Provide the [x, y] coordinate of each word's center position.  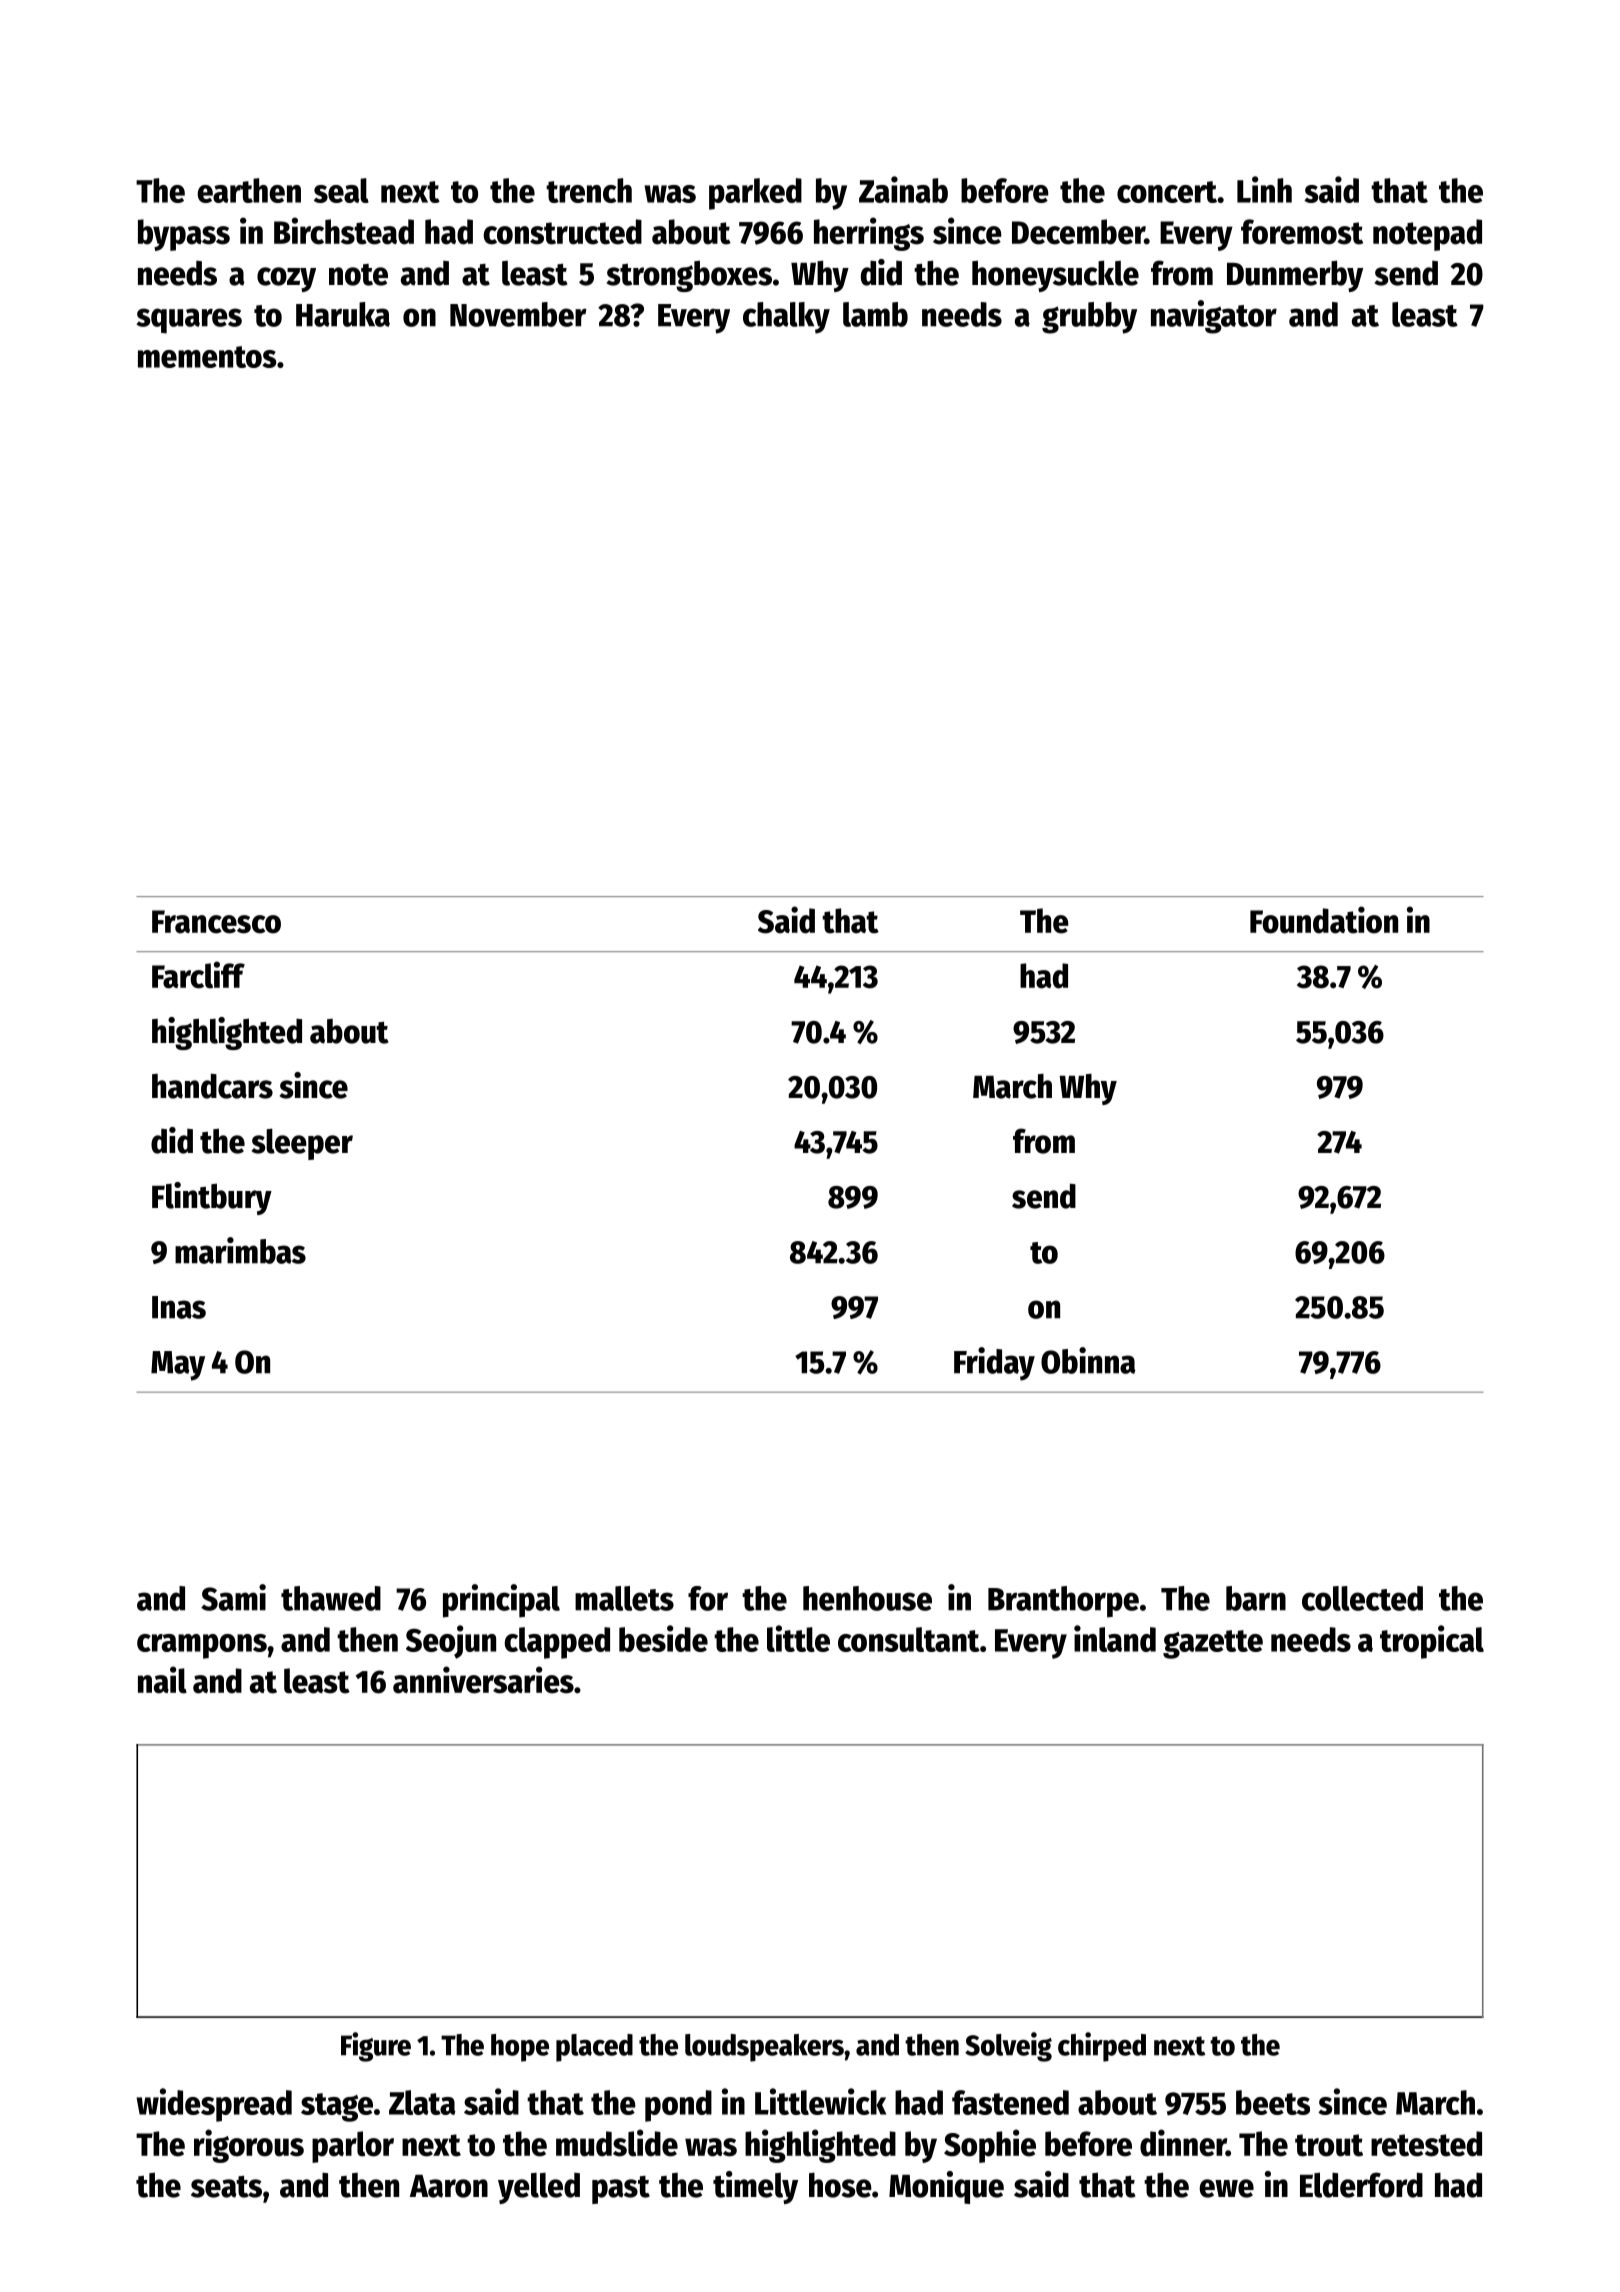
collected [1362, 1598]
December [1078, 232]
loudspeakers [764, 2048]
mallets [624, 1598]
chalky [786, 318]
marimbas [240, 1250]
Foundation [1324, 920]
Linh [1264, 189]
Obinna [1088, 1360]
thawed [331, 1598]
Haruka [343, 314]
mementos [207, 357]
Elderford [1361, 2185]
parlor [353, 2147]
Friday [994, 1364]
